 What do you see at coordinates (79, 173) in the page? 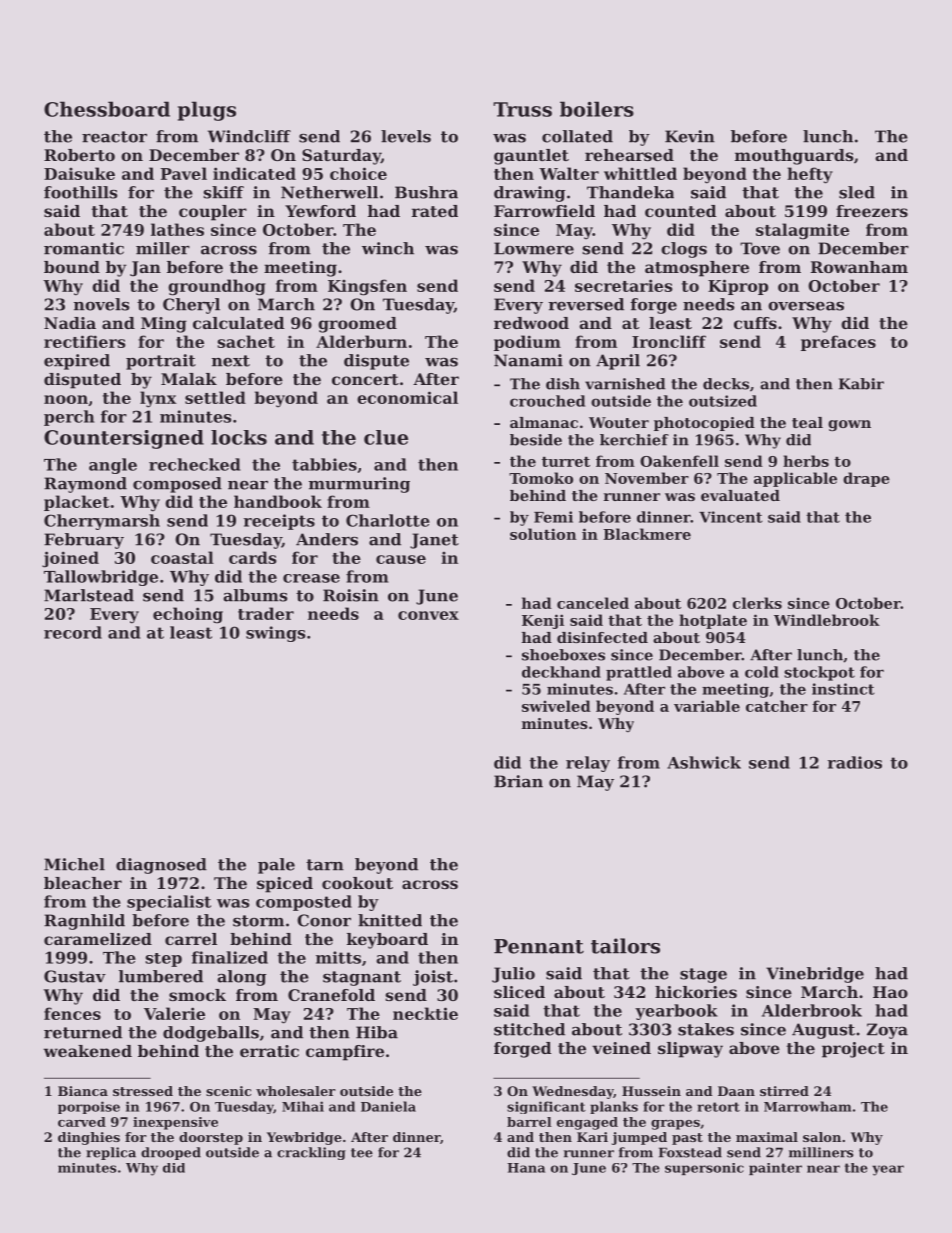
I see `Daisuke` at bounding box center [79, 173].
